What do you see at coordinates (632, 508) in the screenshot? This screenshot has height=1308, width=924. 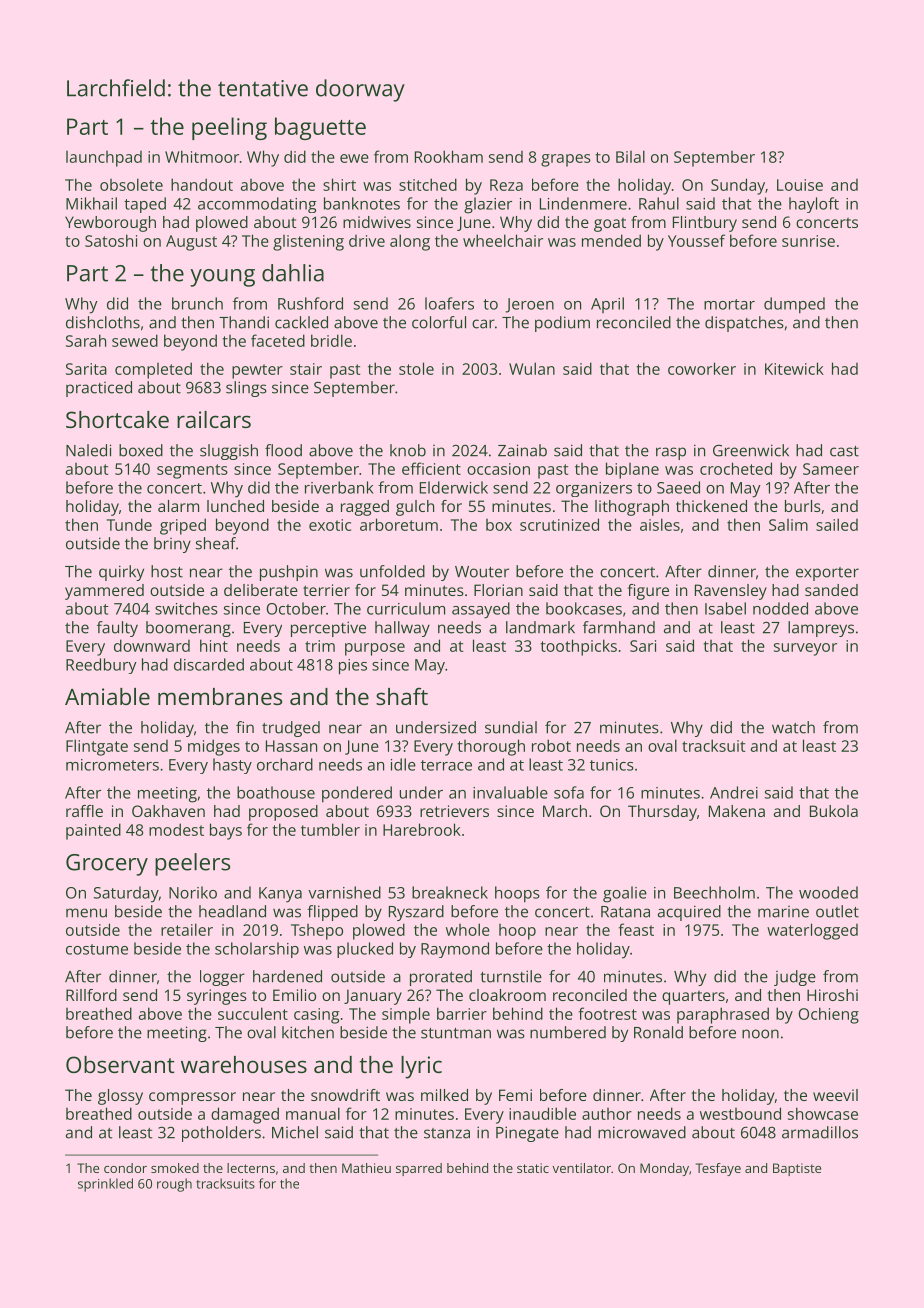 I see `lithograph` at bounding box center [632, 508].
